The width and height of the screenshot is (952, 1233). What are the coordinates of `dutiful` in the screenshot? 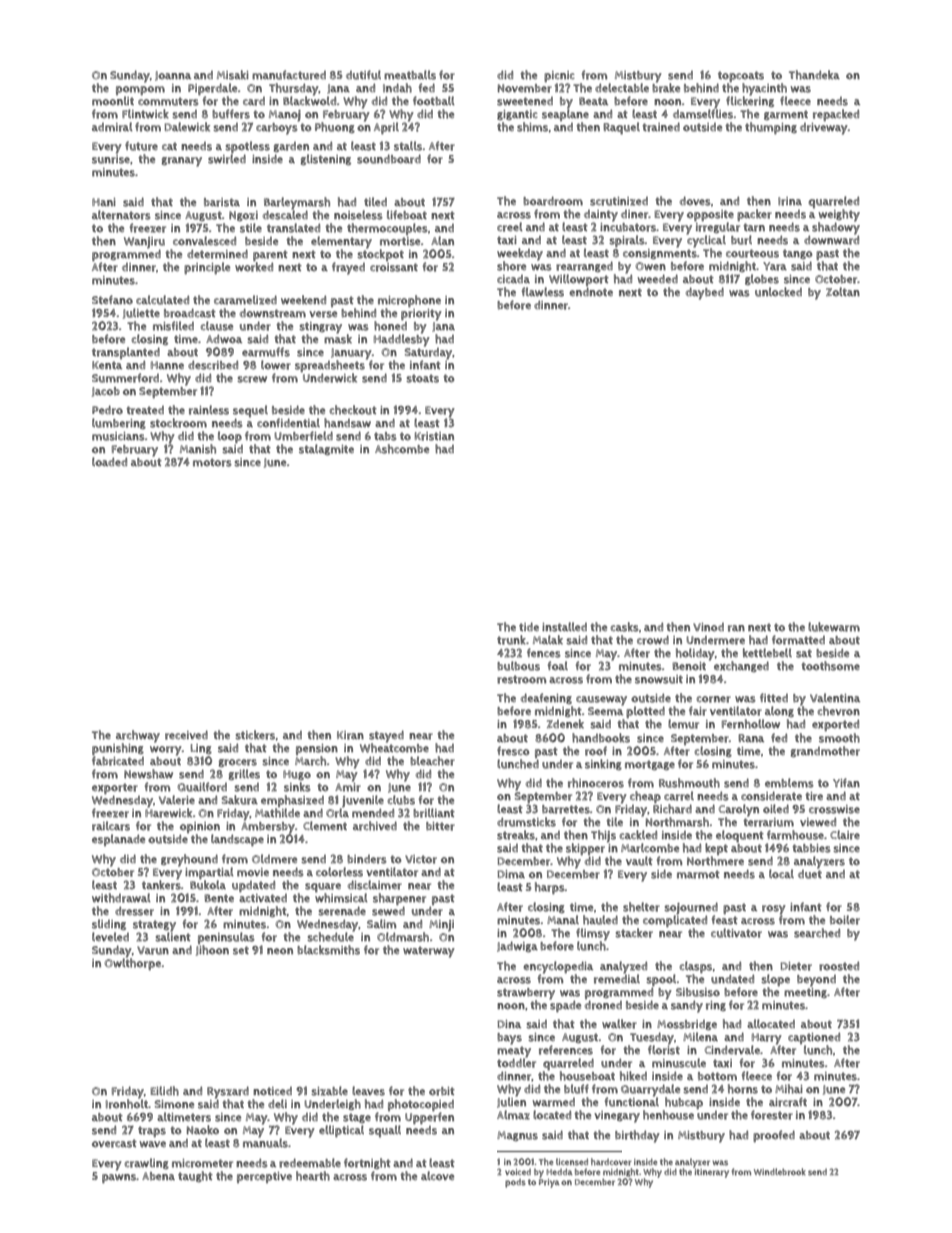 It's located at (363, 75).
